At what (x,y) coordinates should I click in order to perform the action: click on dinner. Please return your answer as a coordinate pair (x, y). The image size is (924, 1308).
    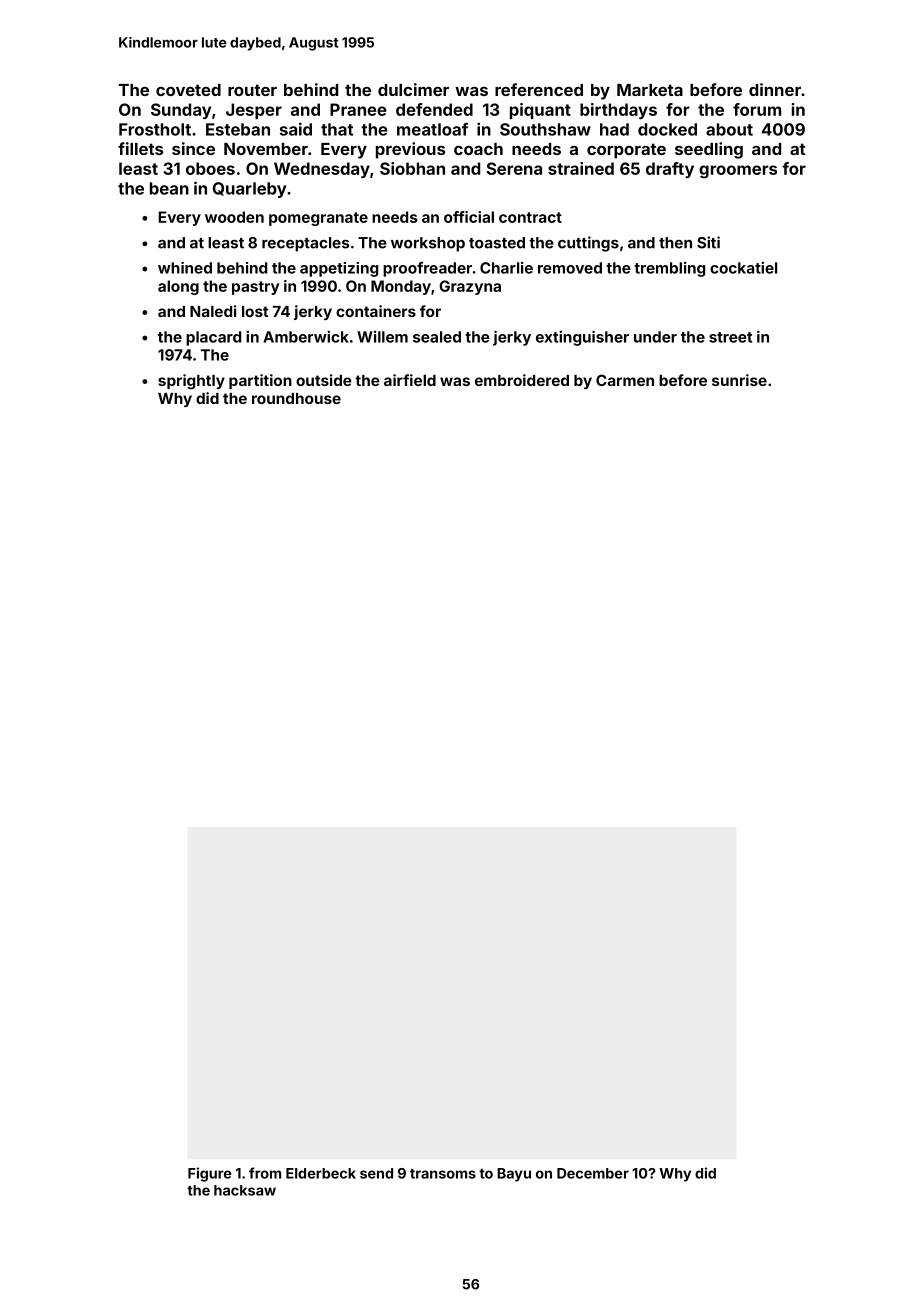
    Looking at the image, I should click on (775, 89).
